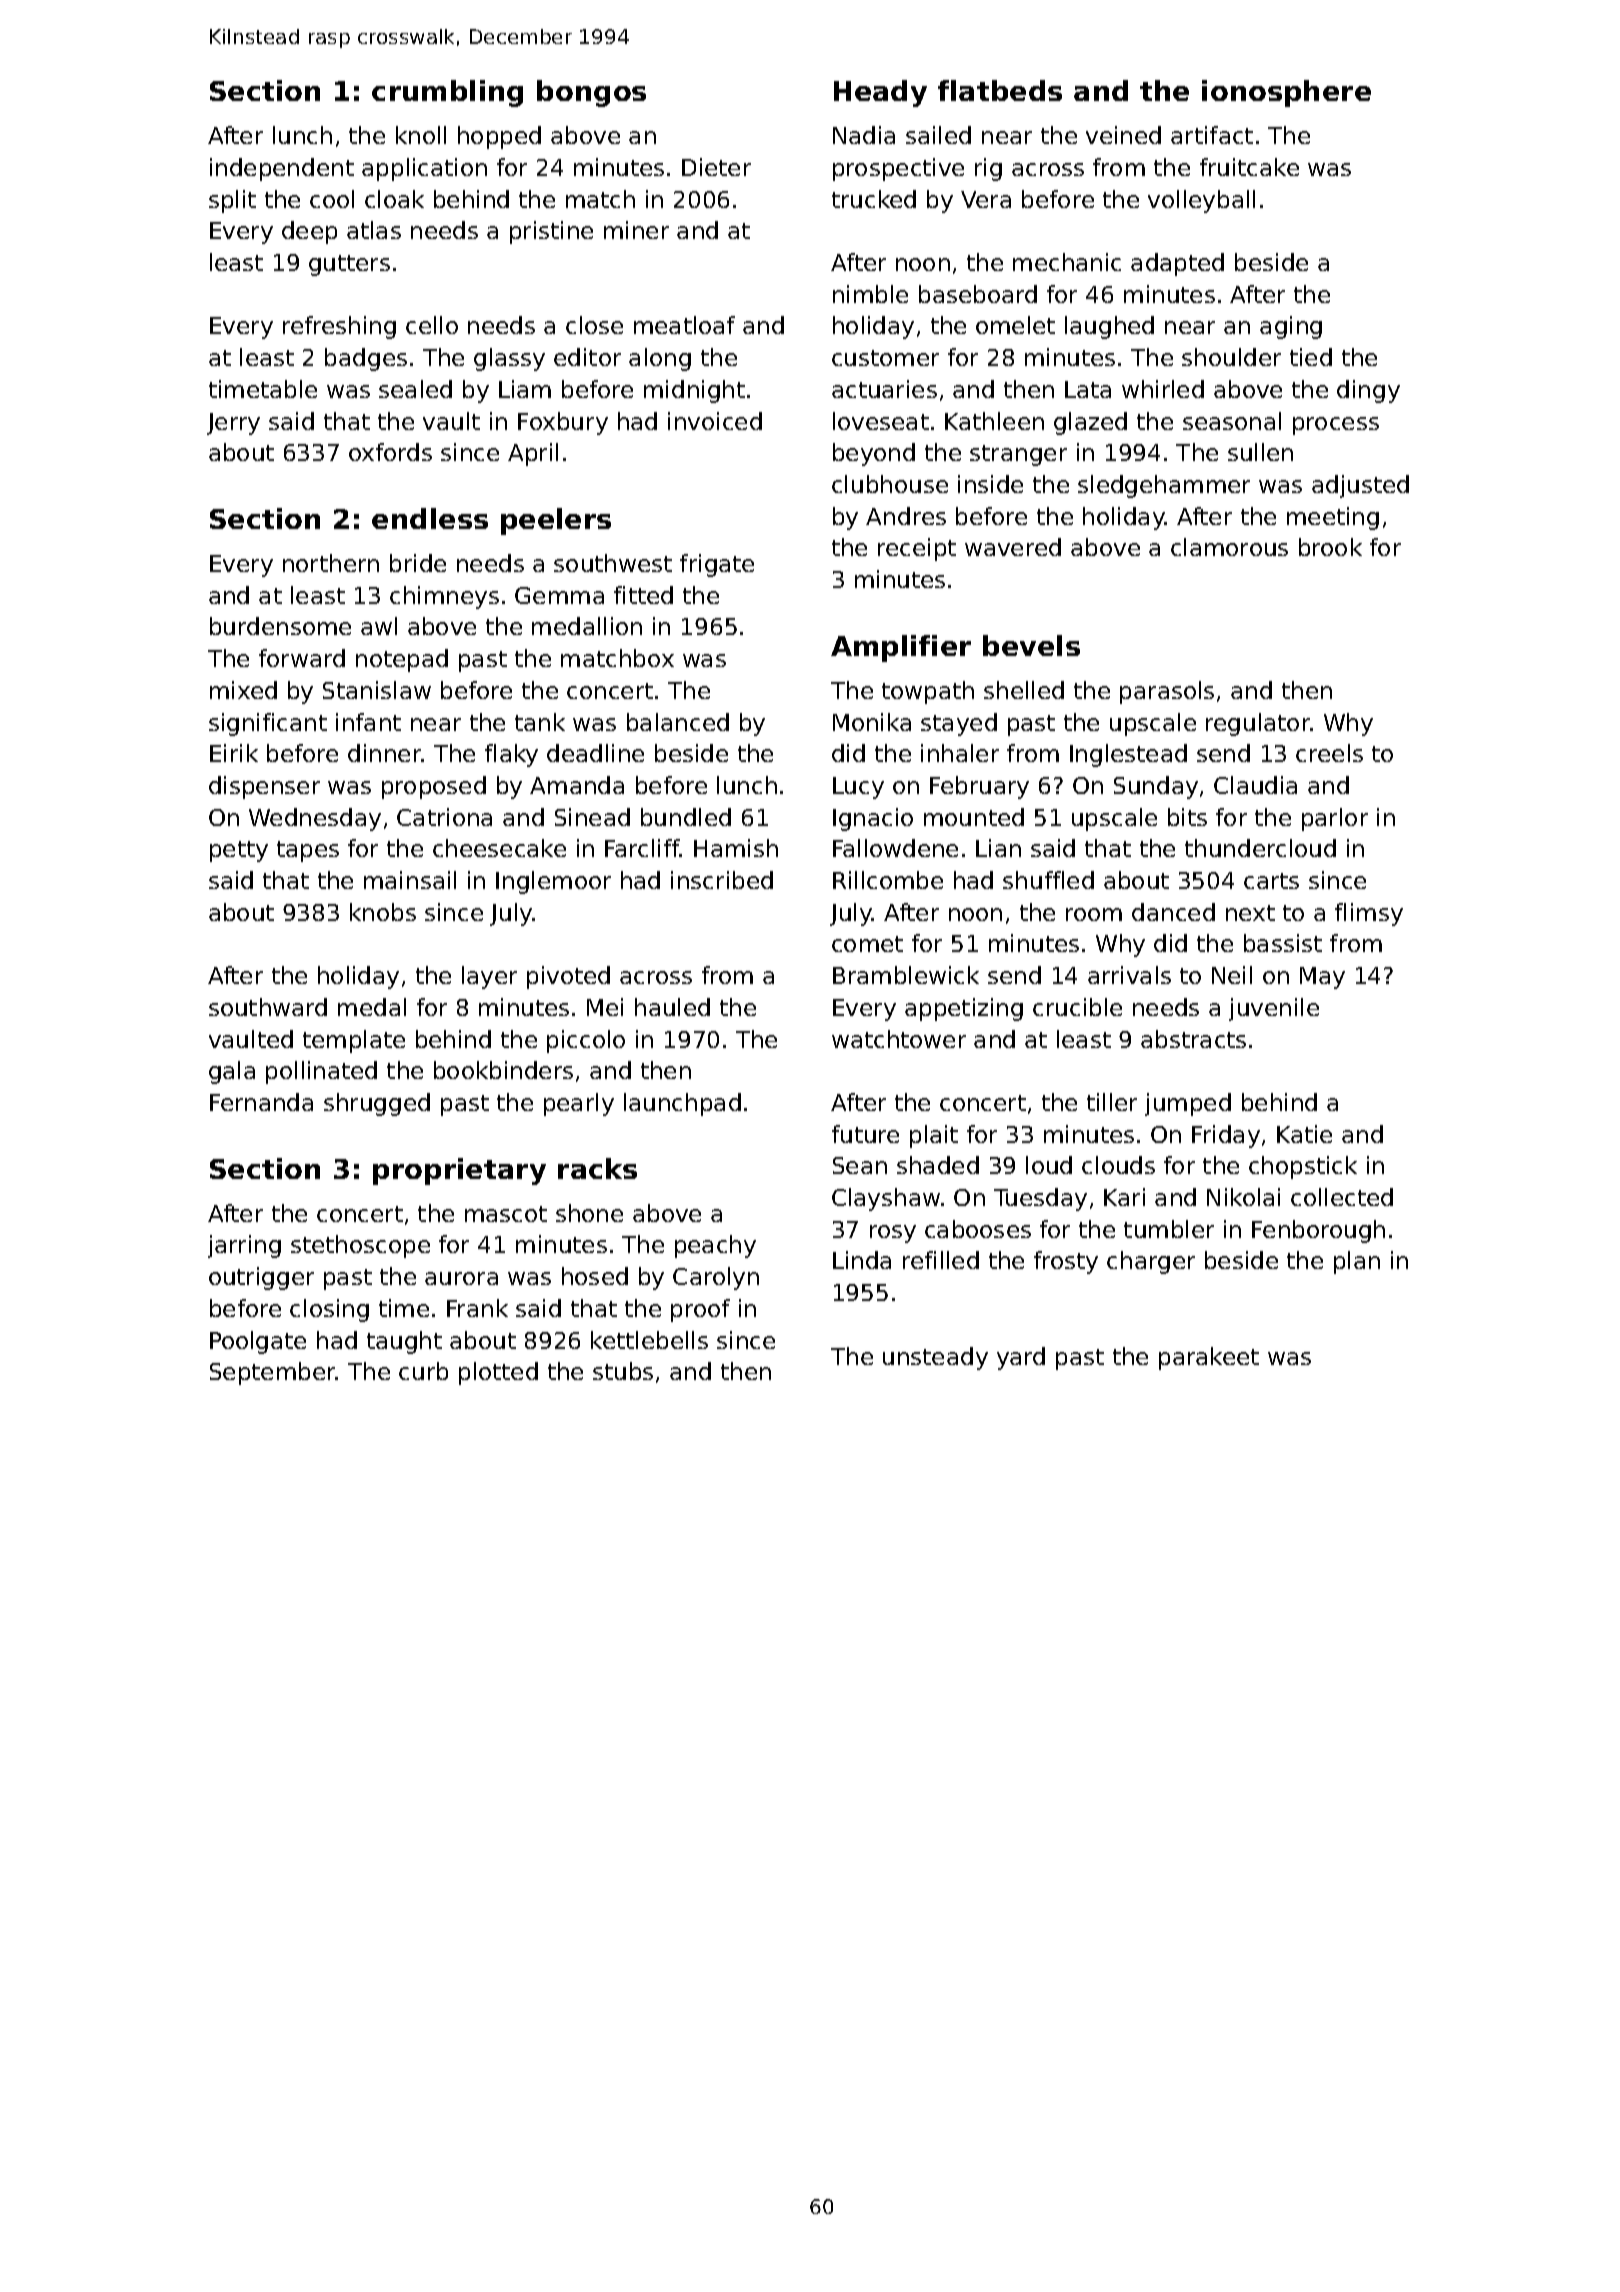 The image size is (1620, 2292). I want to click on frigate, so click(717, 565).
